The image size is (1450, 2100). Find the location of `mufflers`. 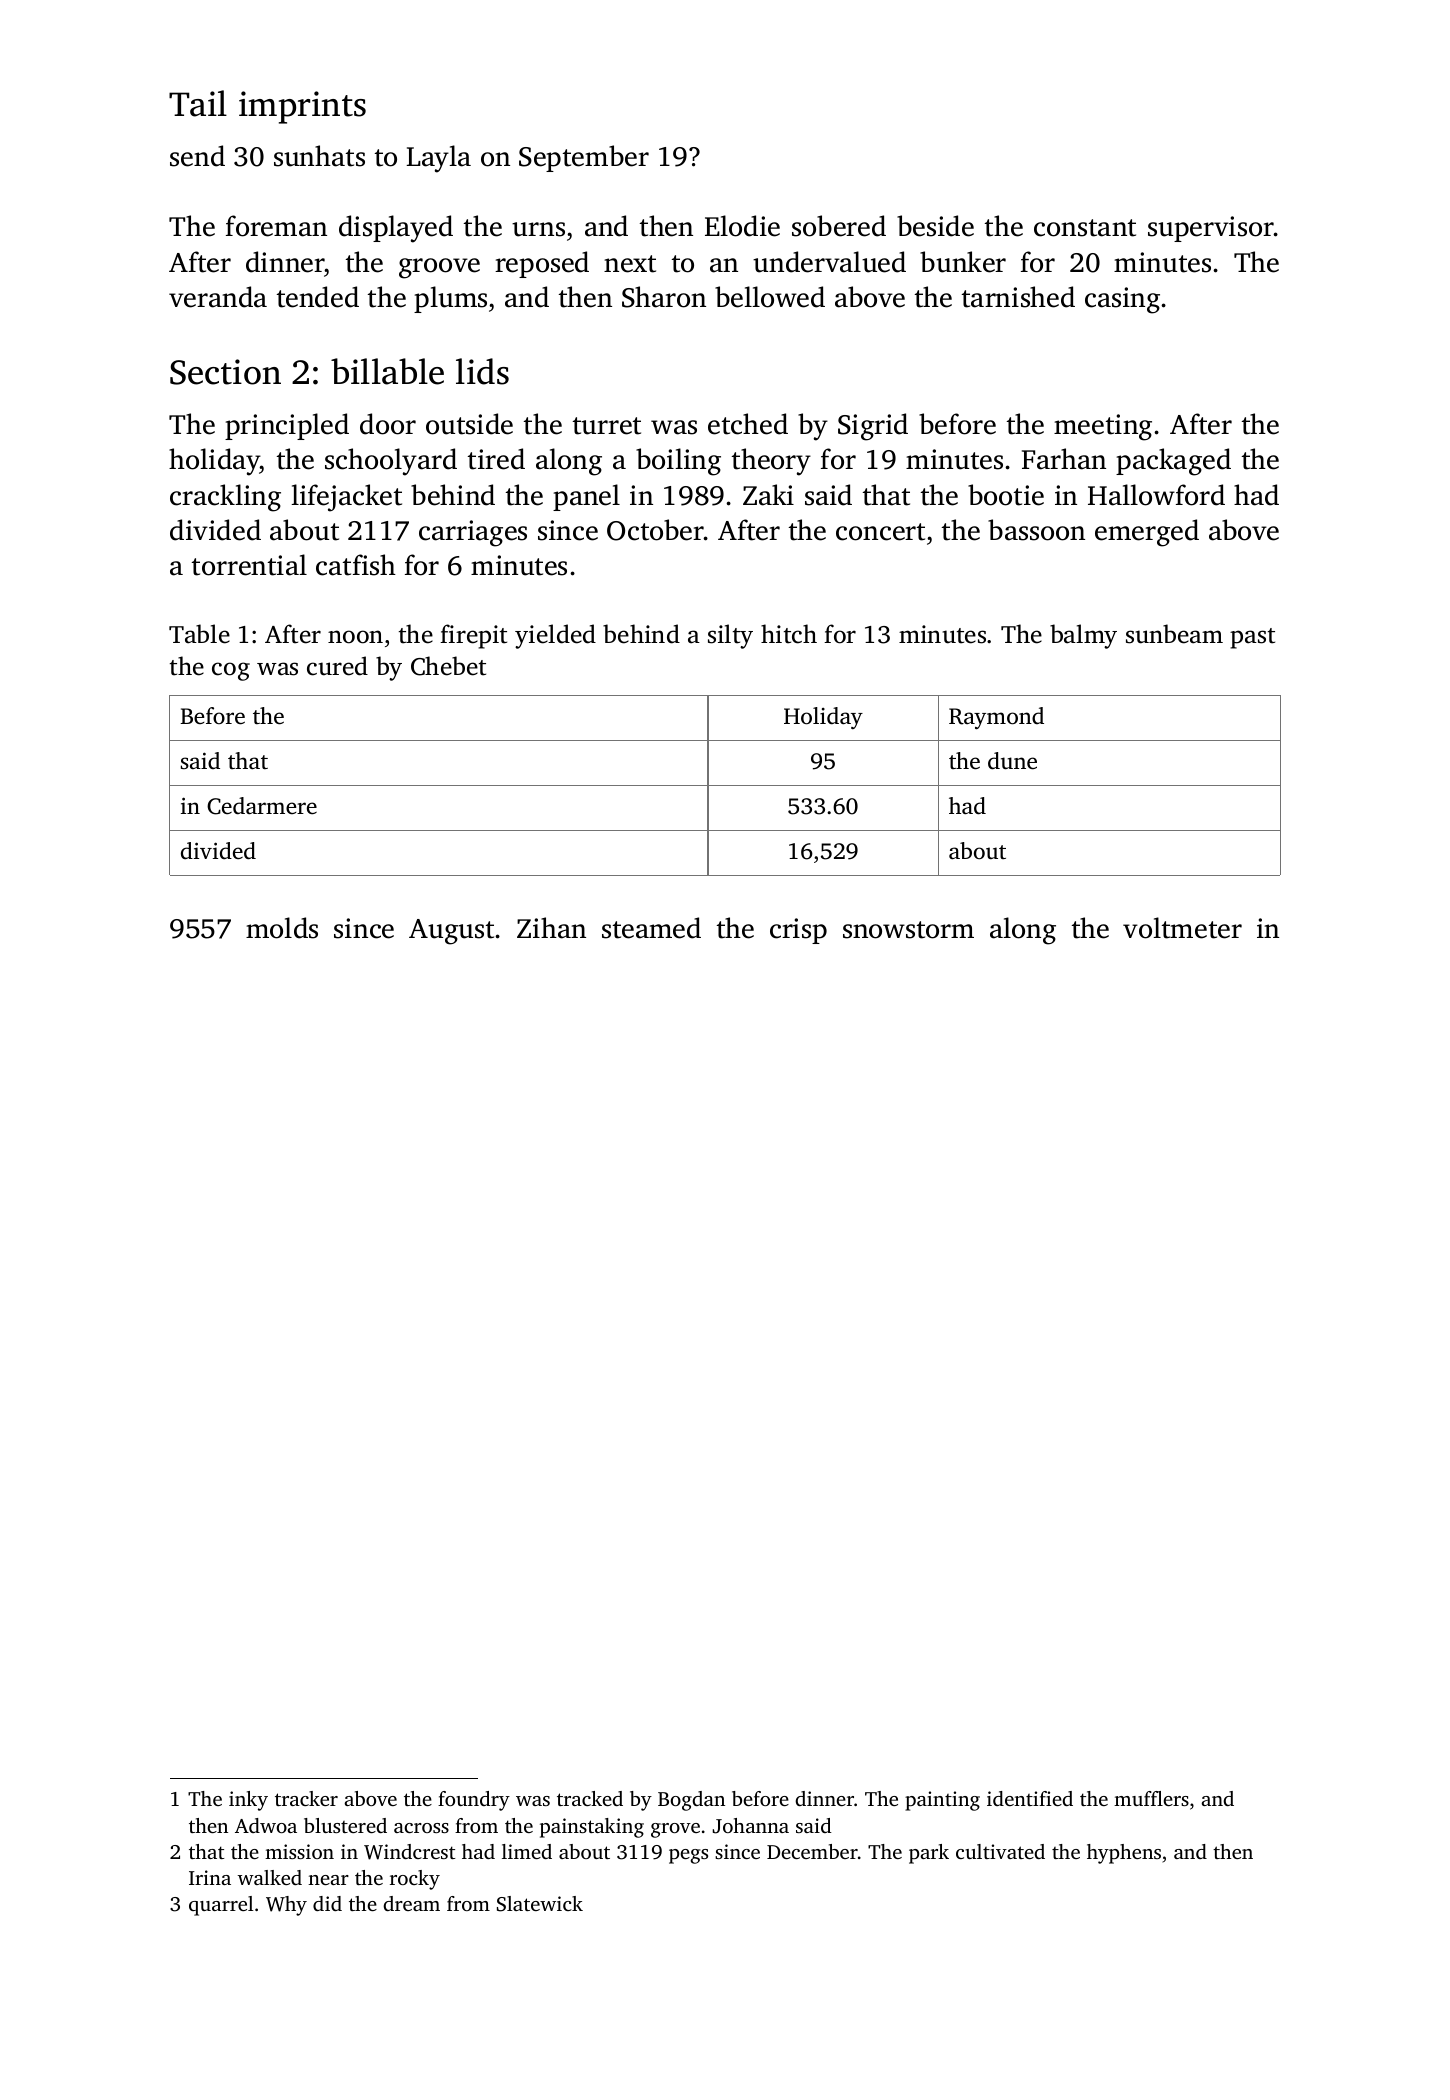

mufflers is located at coordinates (1151, 1798).
